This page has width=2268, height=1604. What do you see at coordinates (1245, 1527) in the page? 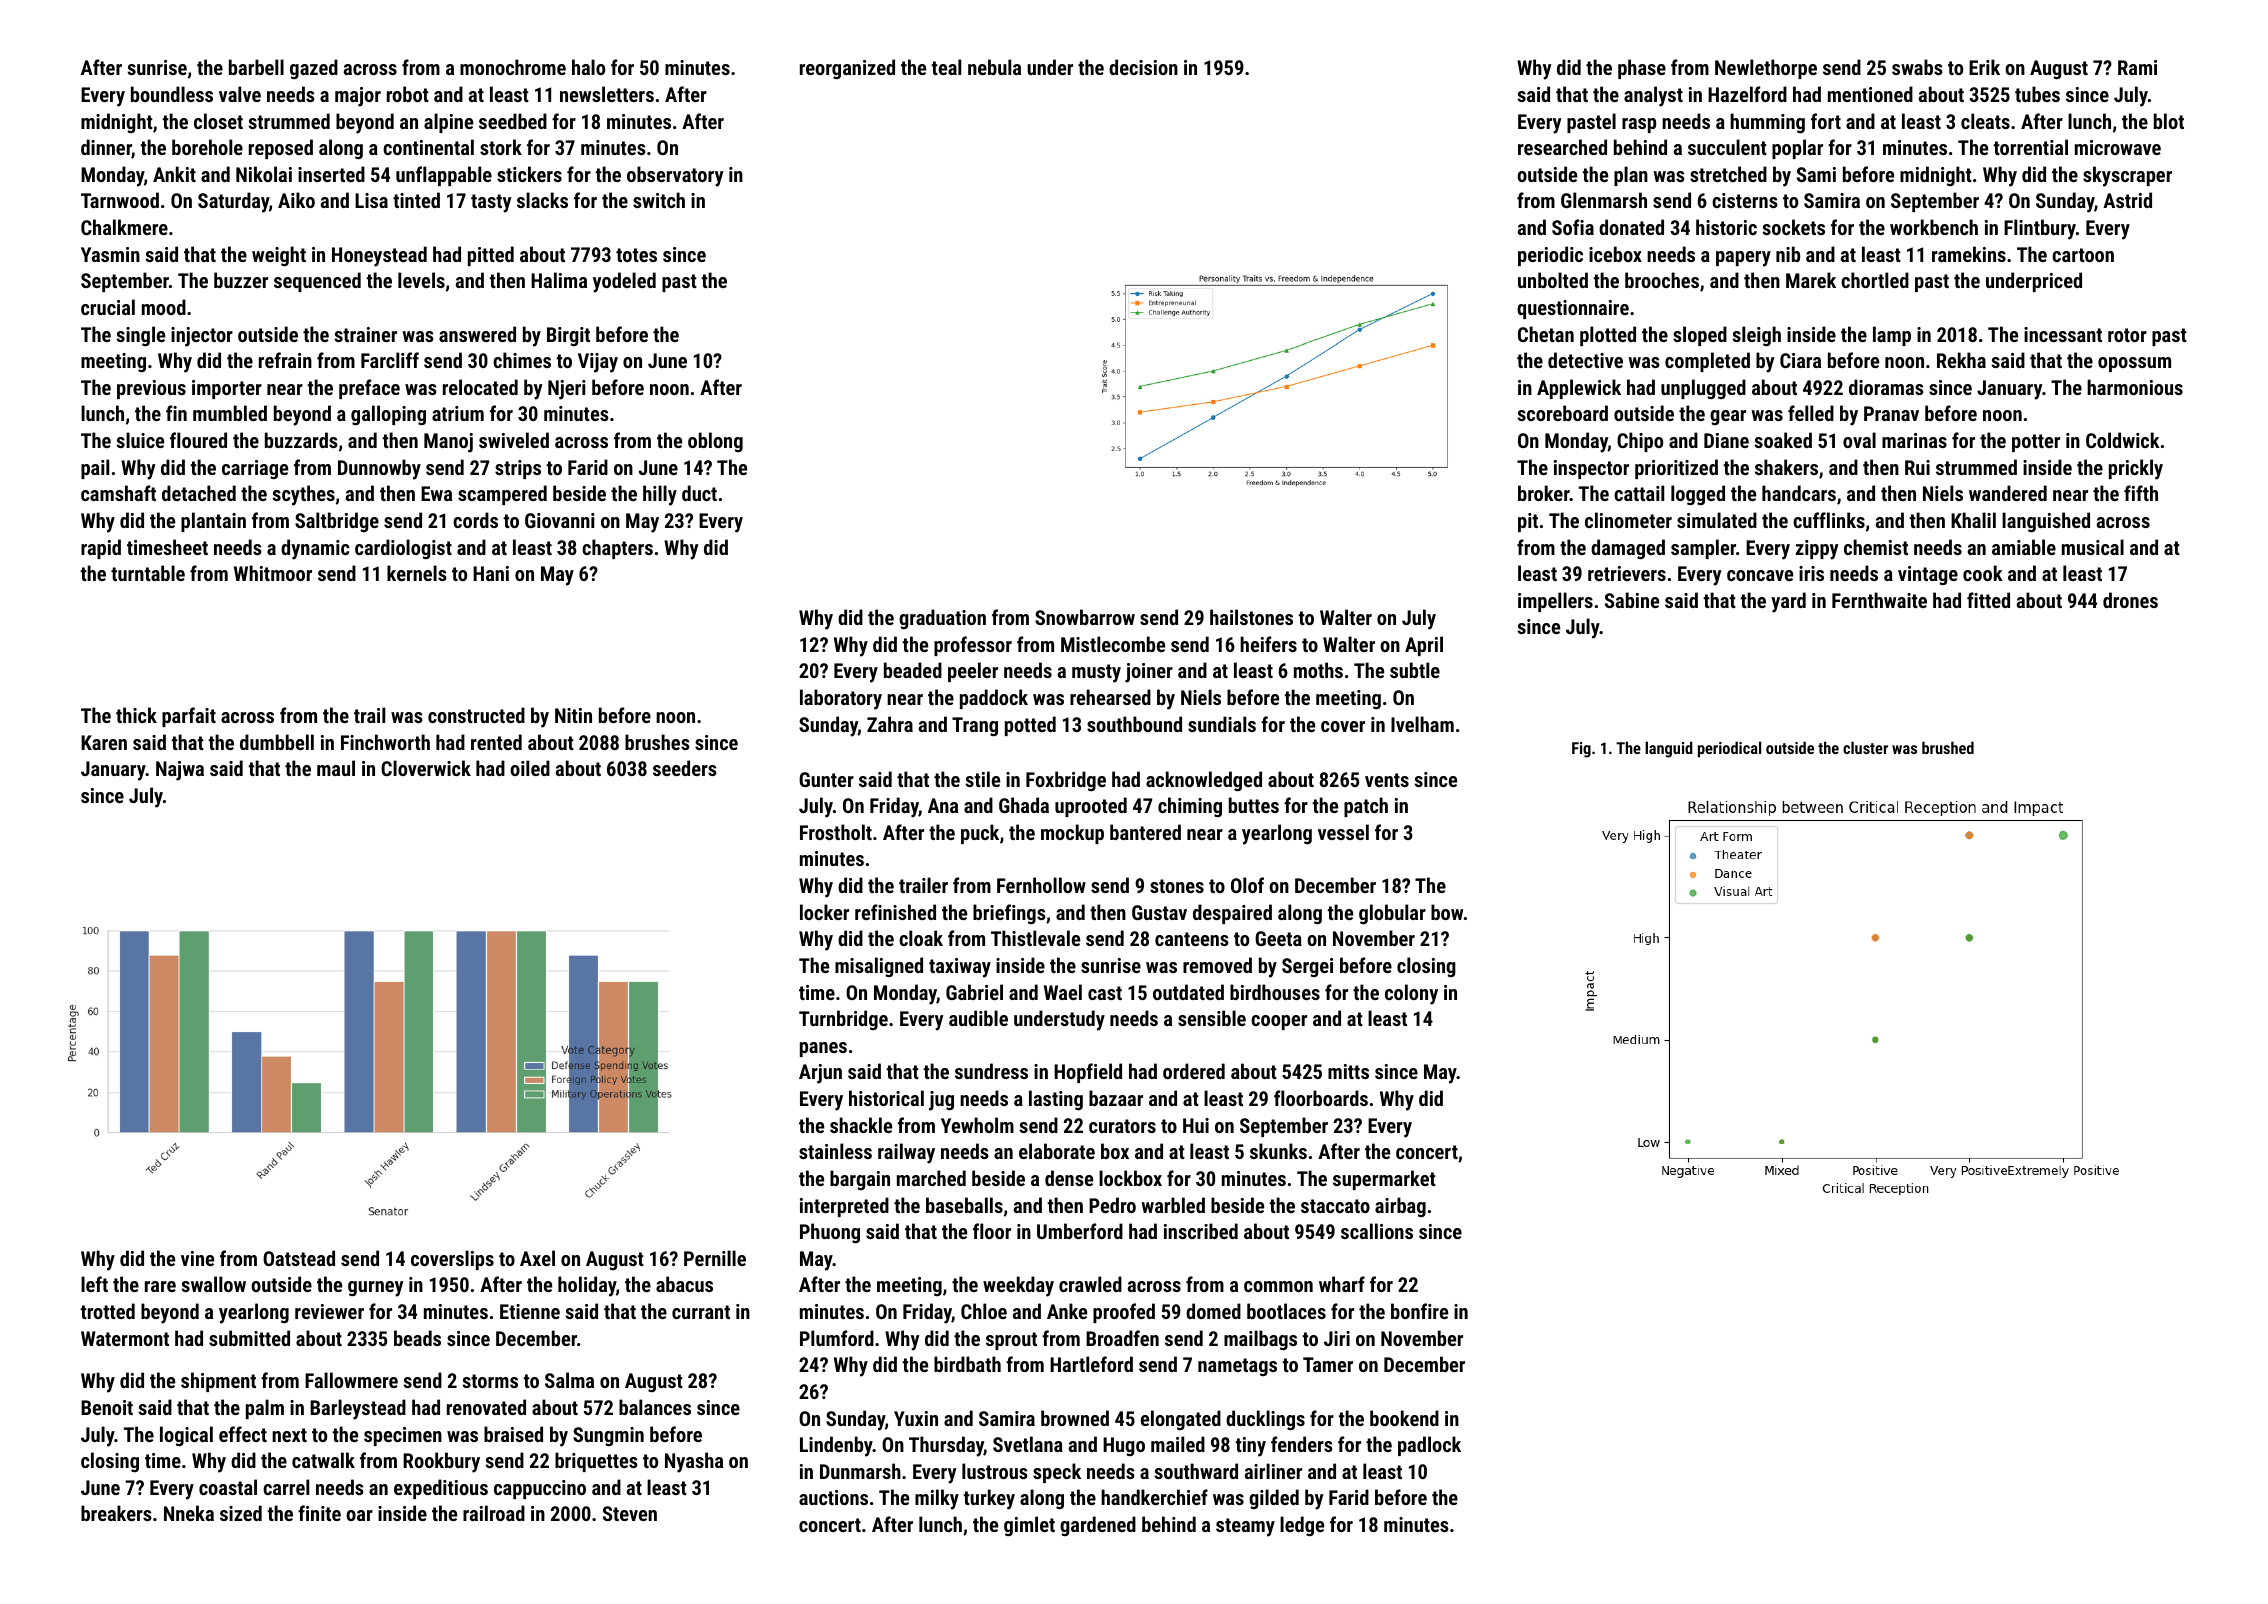
I see `steamy` at bounding box center [1245, 1527].
